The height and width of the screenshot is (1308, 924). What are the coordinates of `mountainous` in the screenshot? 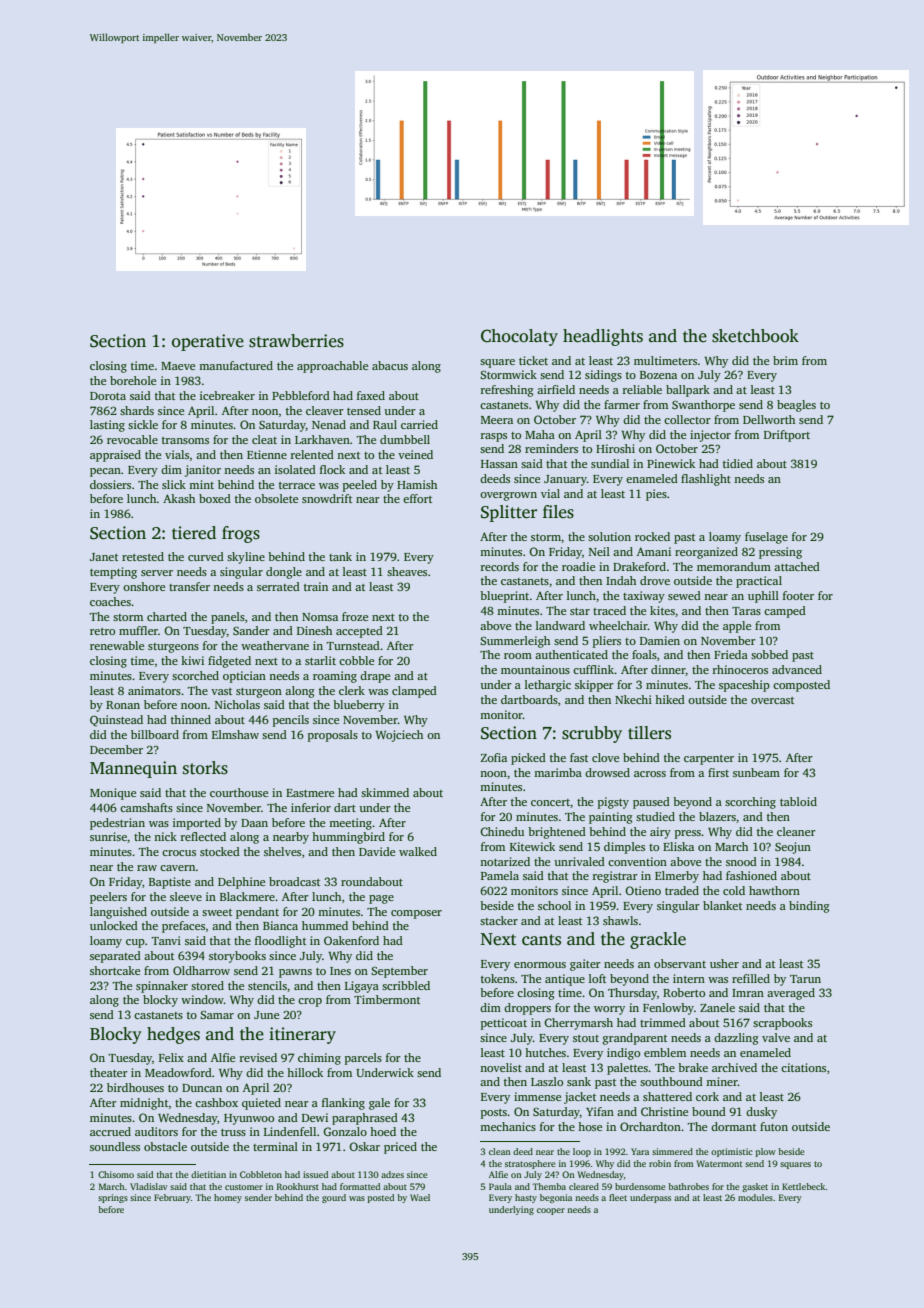 It's located at (535, 669).
